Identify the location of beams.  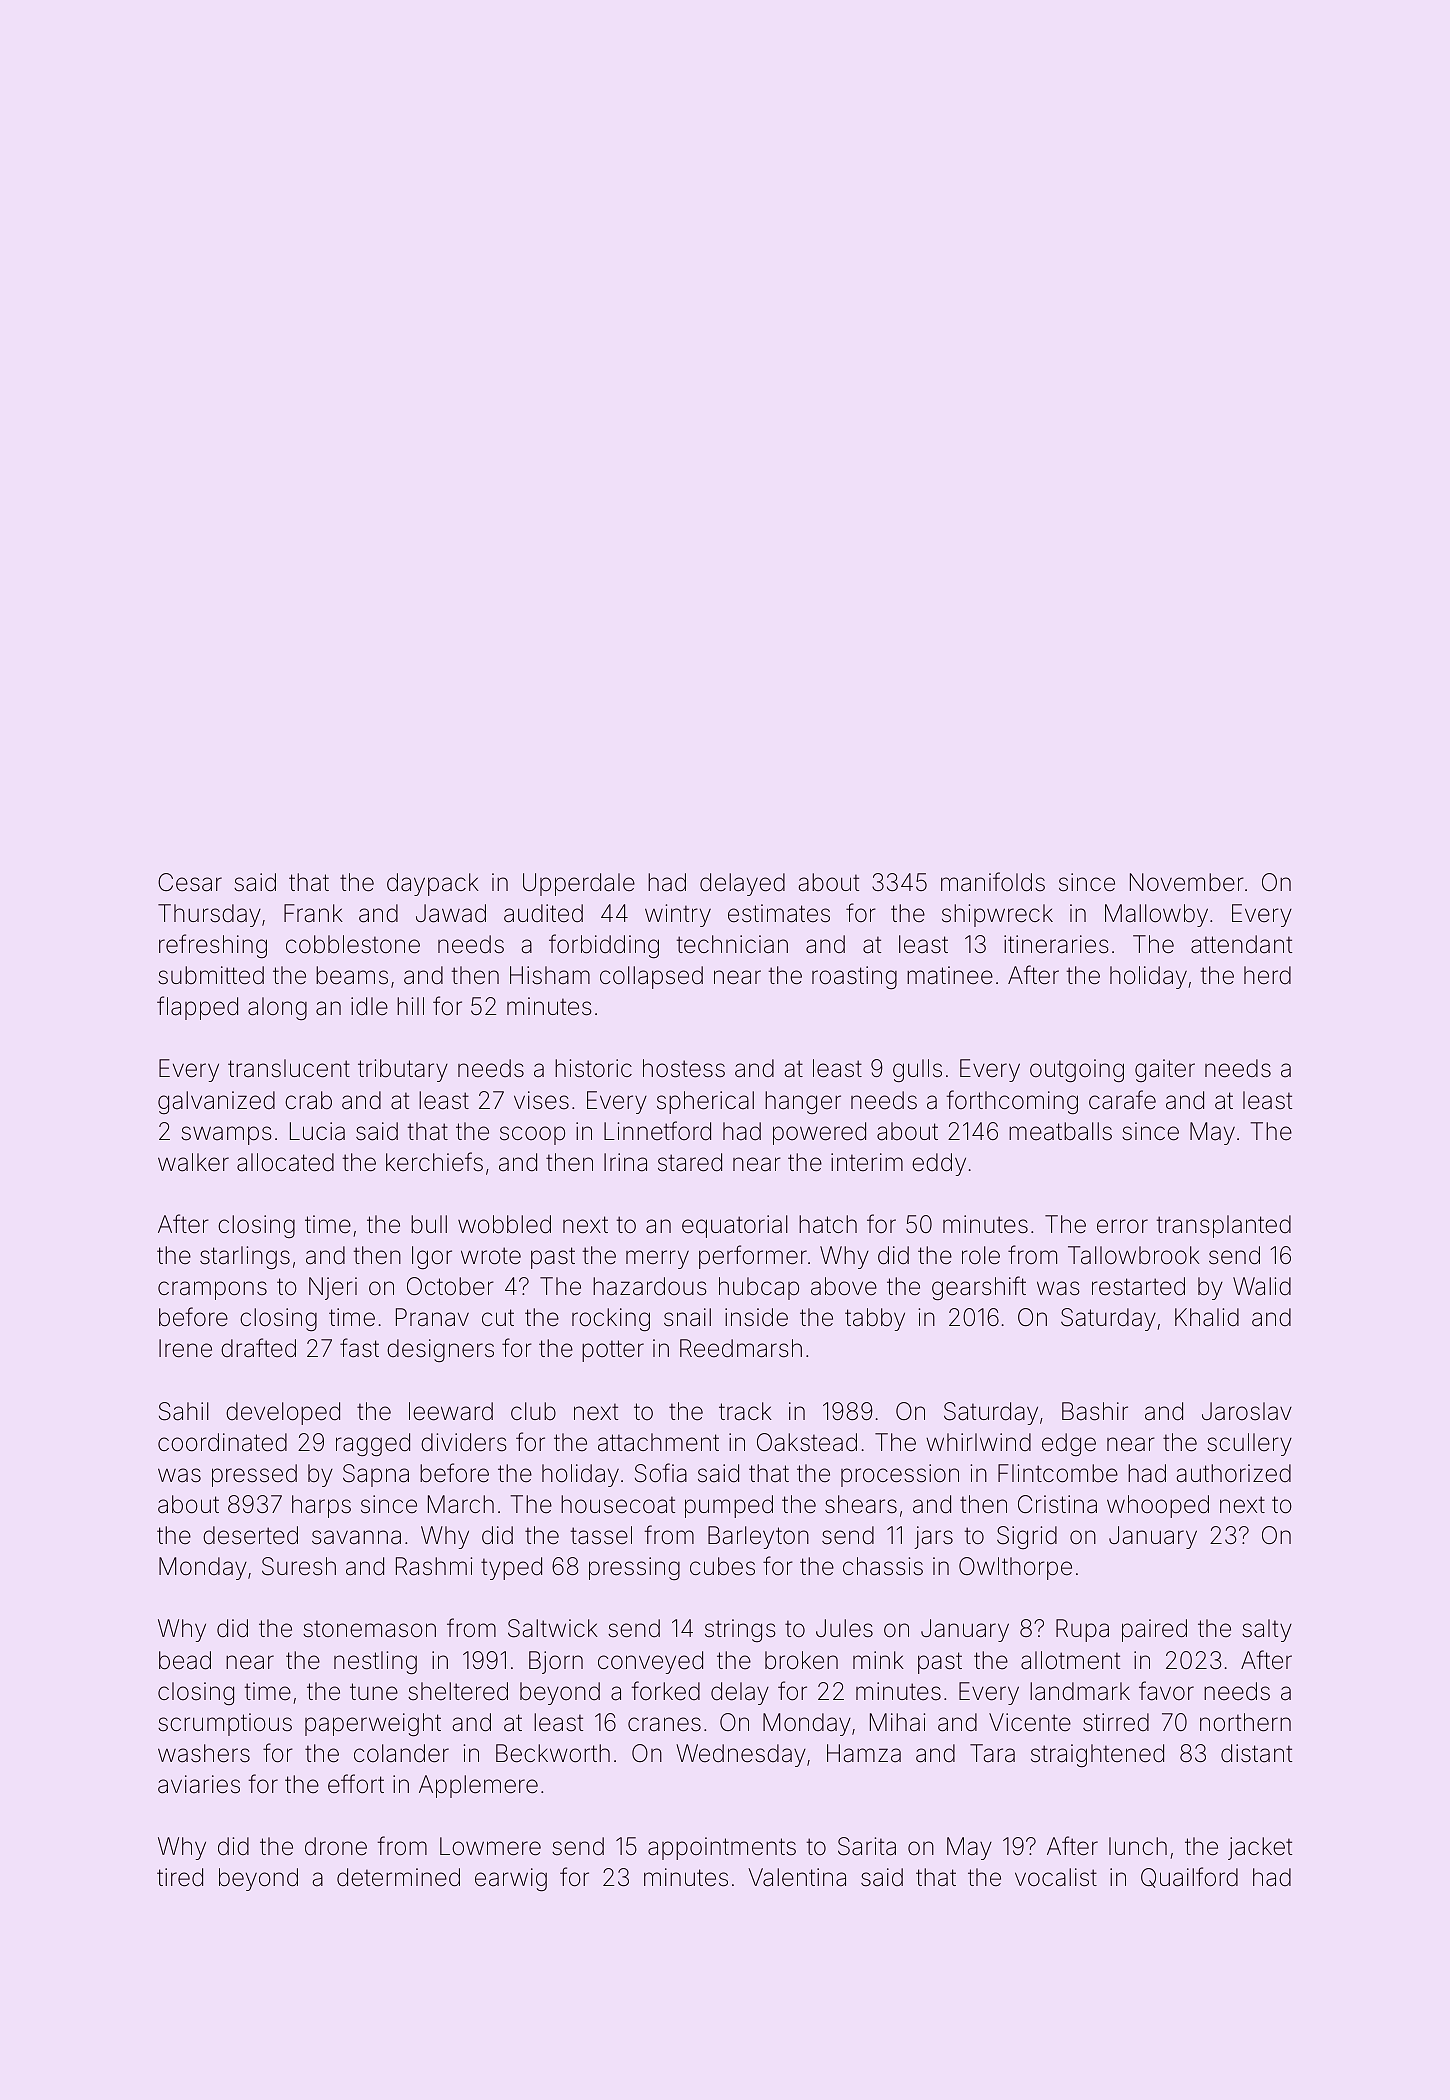
(352, 975).
